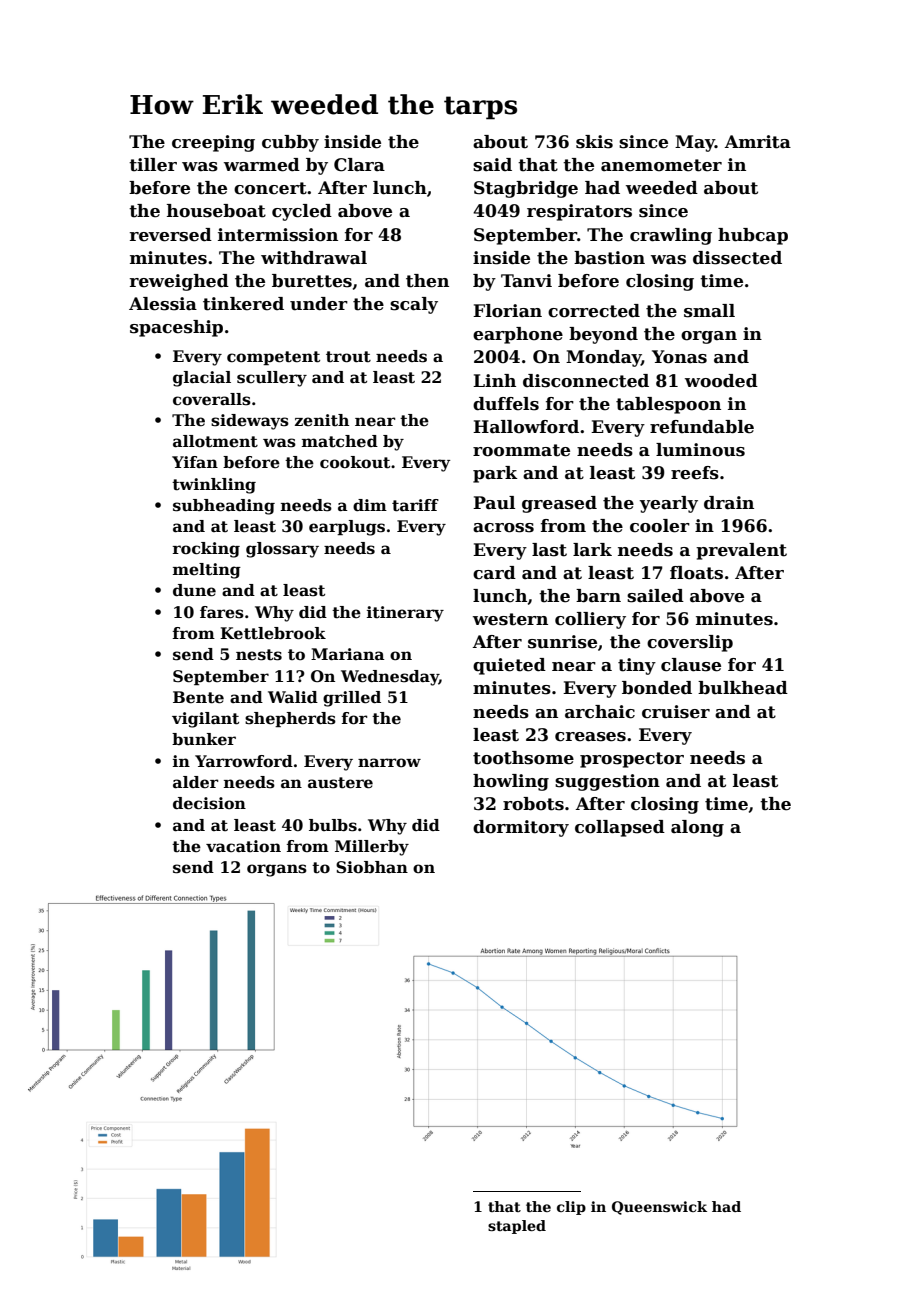 This page has height=1314, width=924. What do you see at coordinates (709, 311) in the page?
I see `small` at bounding box center [709, 311].
